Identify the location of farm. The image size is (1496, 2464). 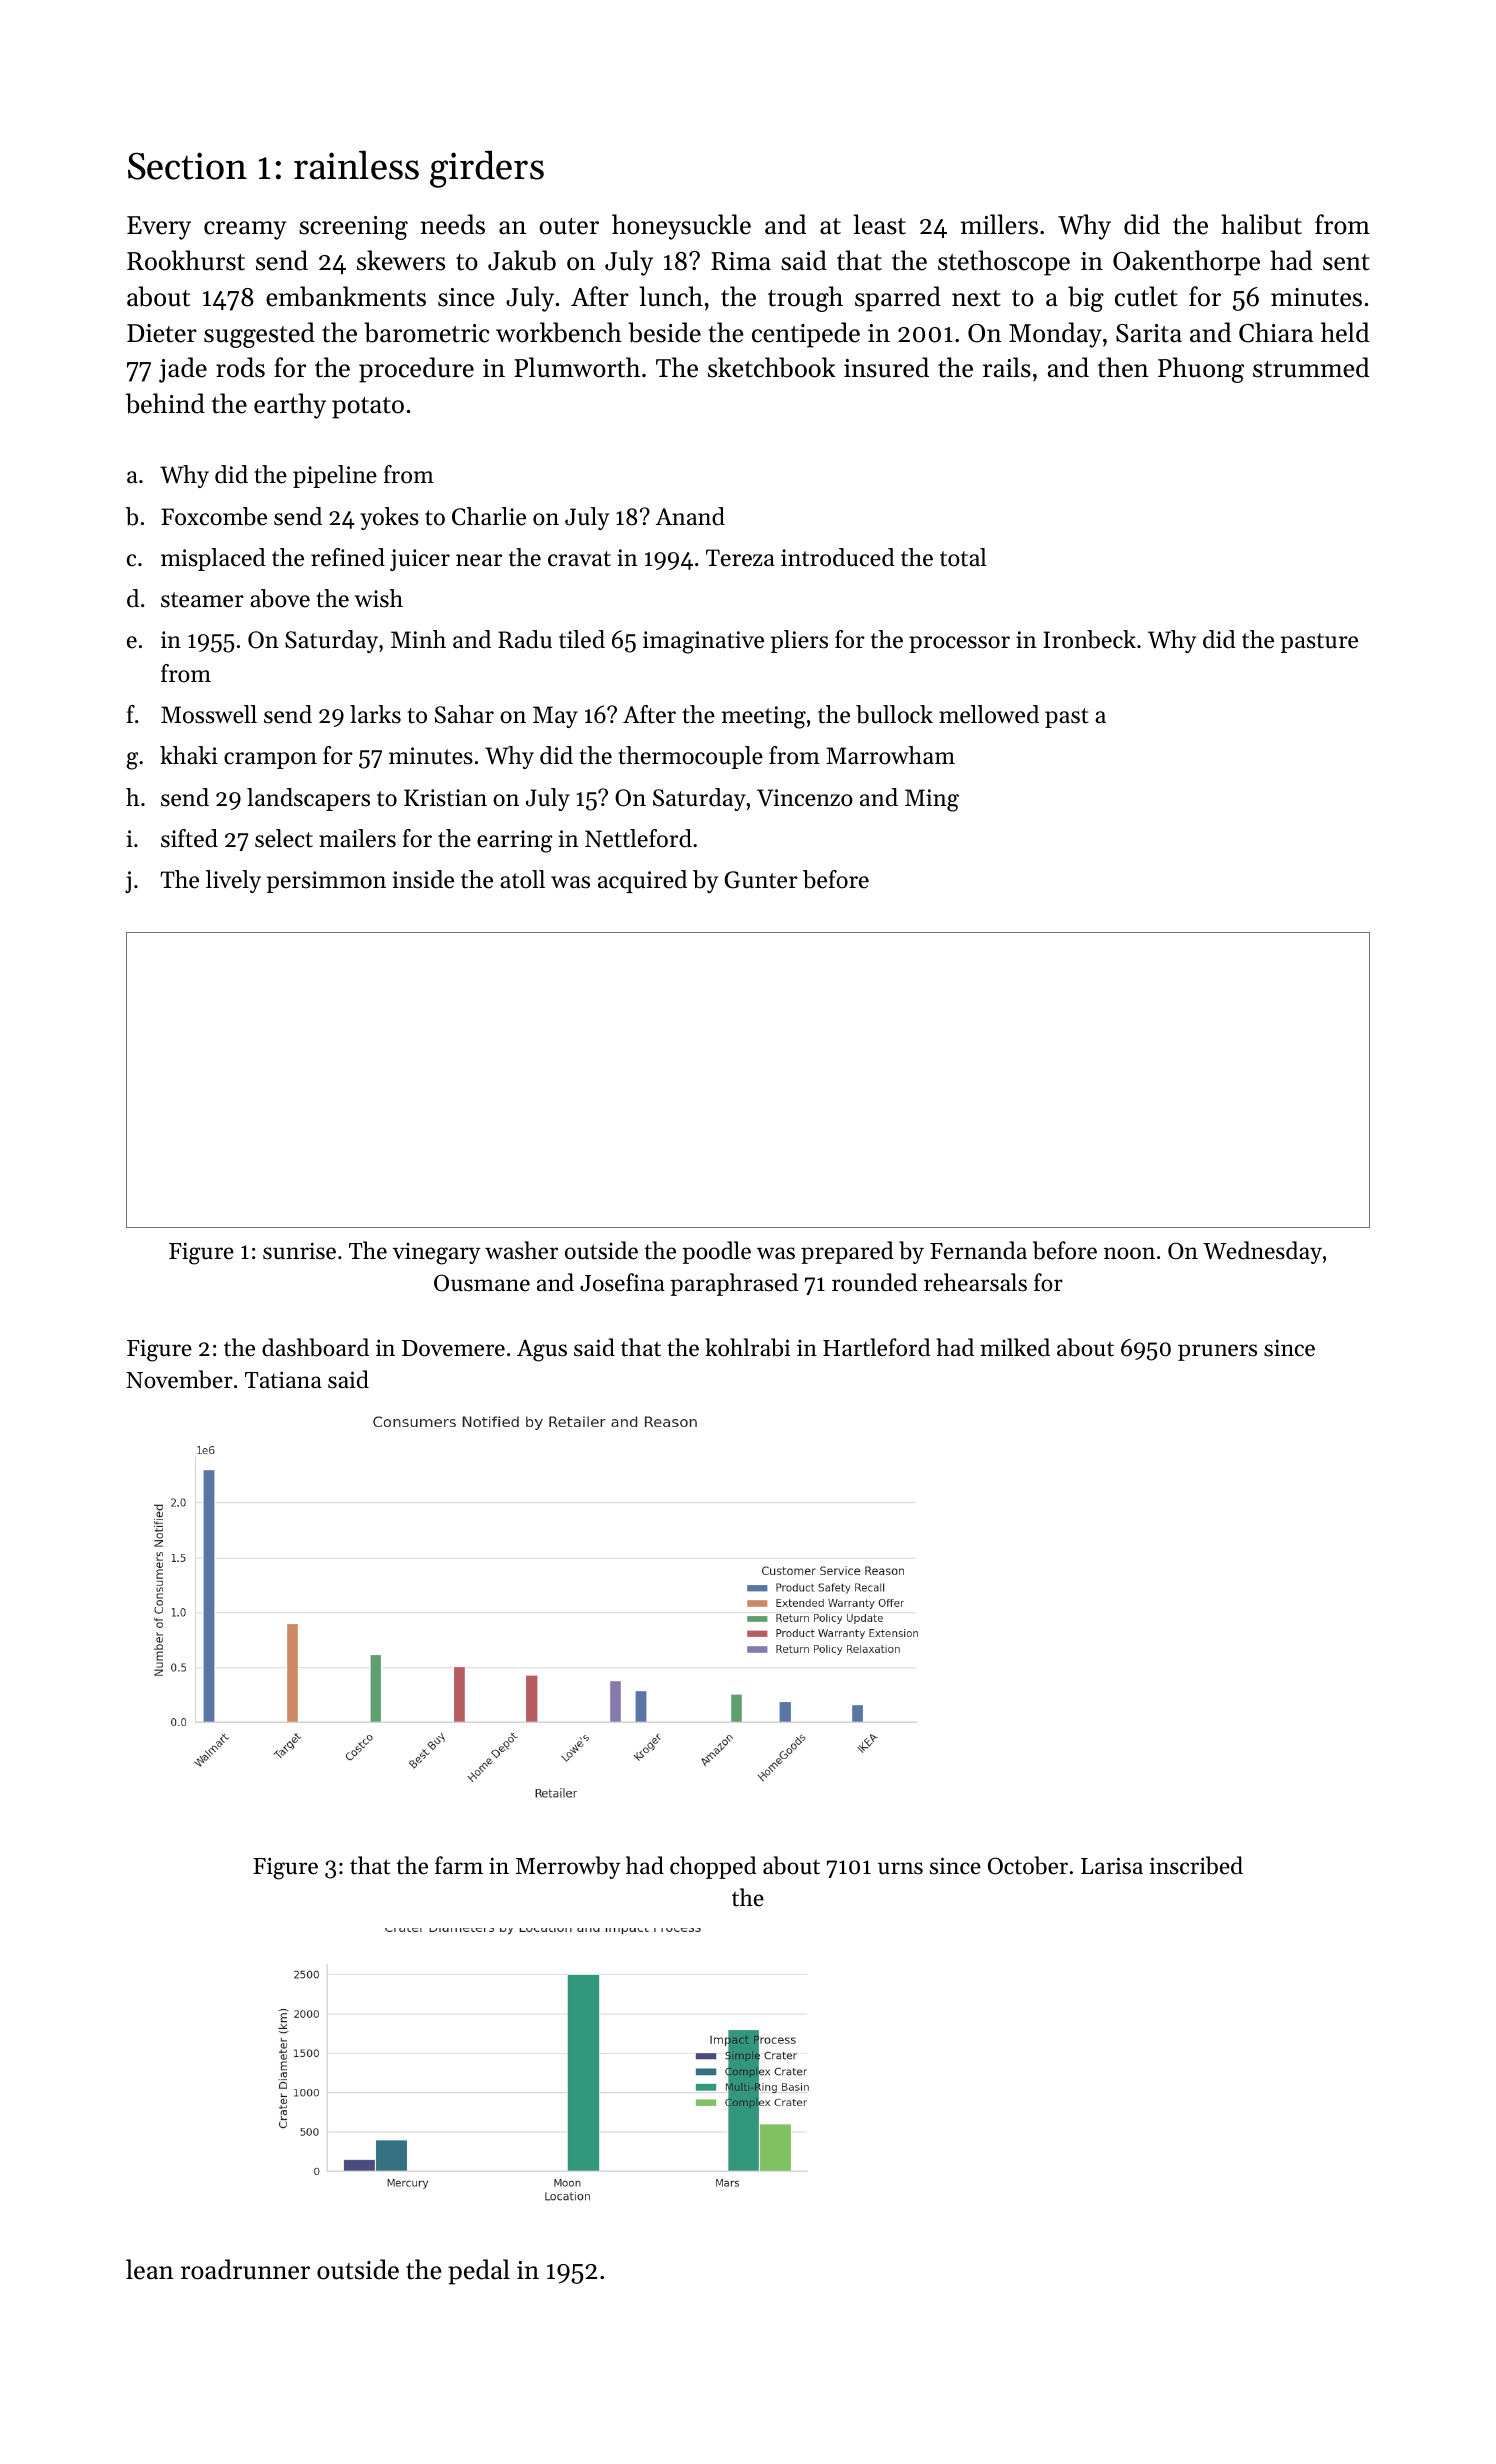
(459, 1865).
